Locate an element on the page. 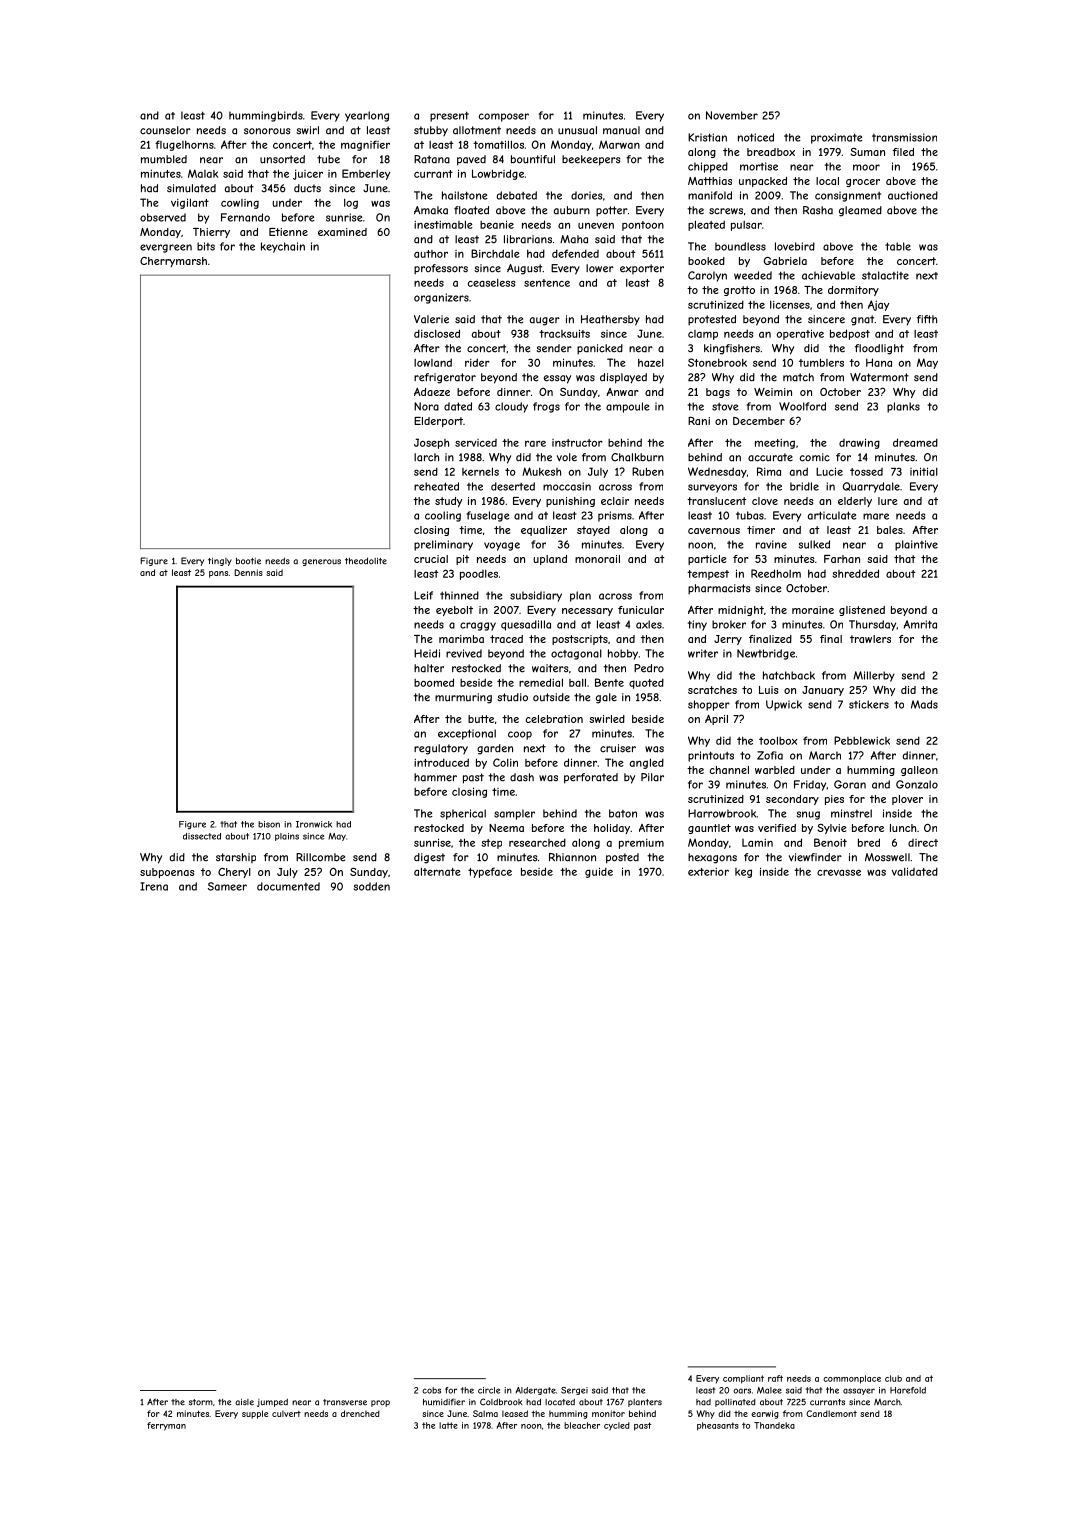  Amrita is located at coordinates (920, 624).
